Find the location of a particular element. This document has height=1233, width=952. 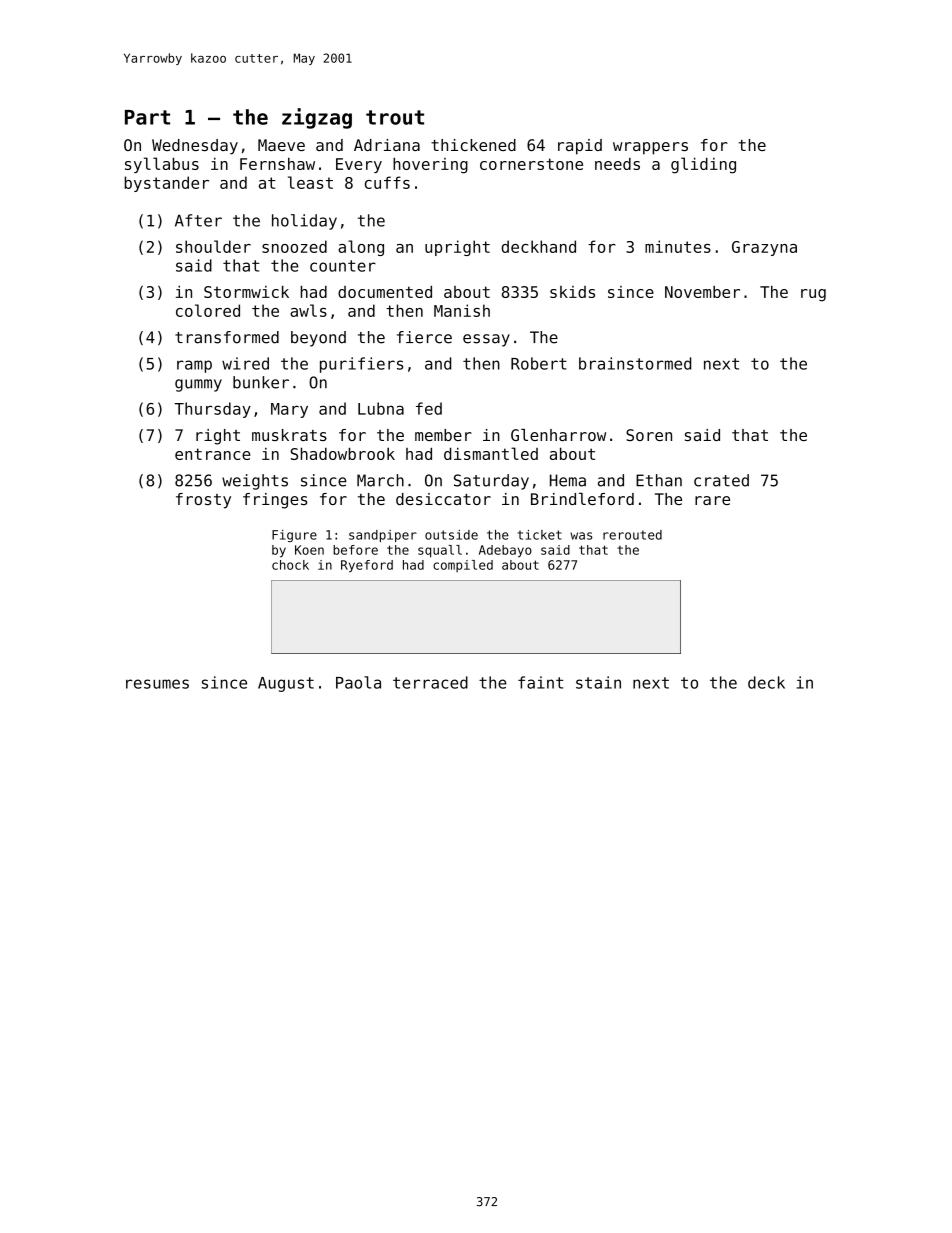

trout is located at coordinates (395, 117).
